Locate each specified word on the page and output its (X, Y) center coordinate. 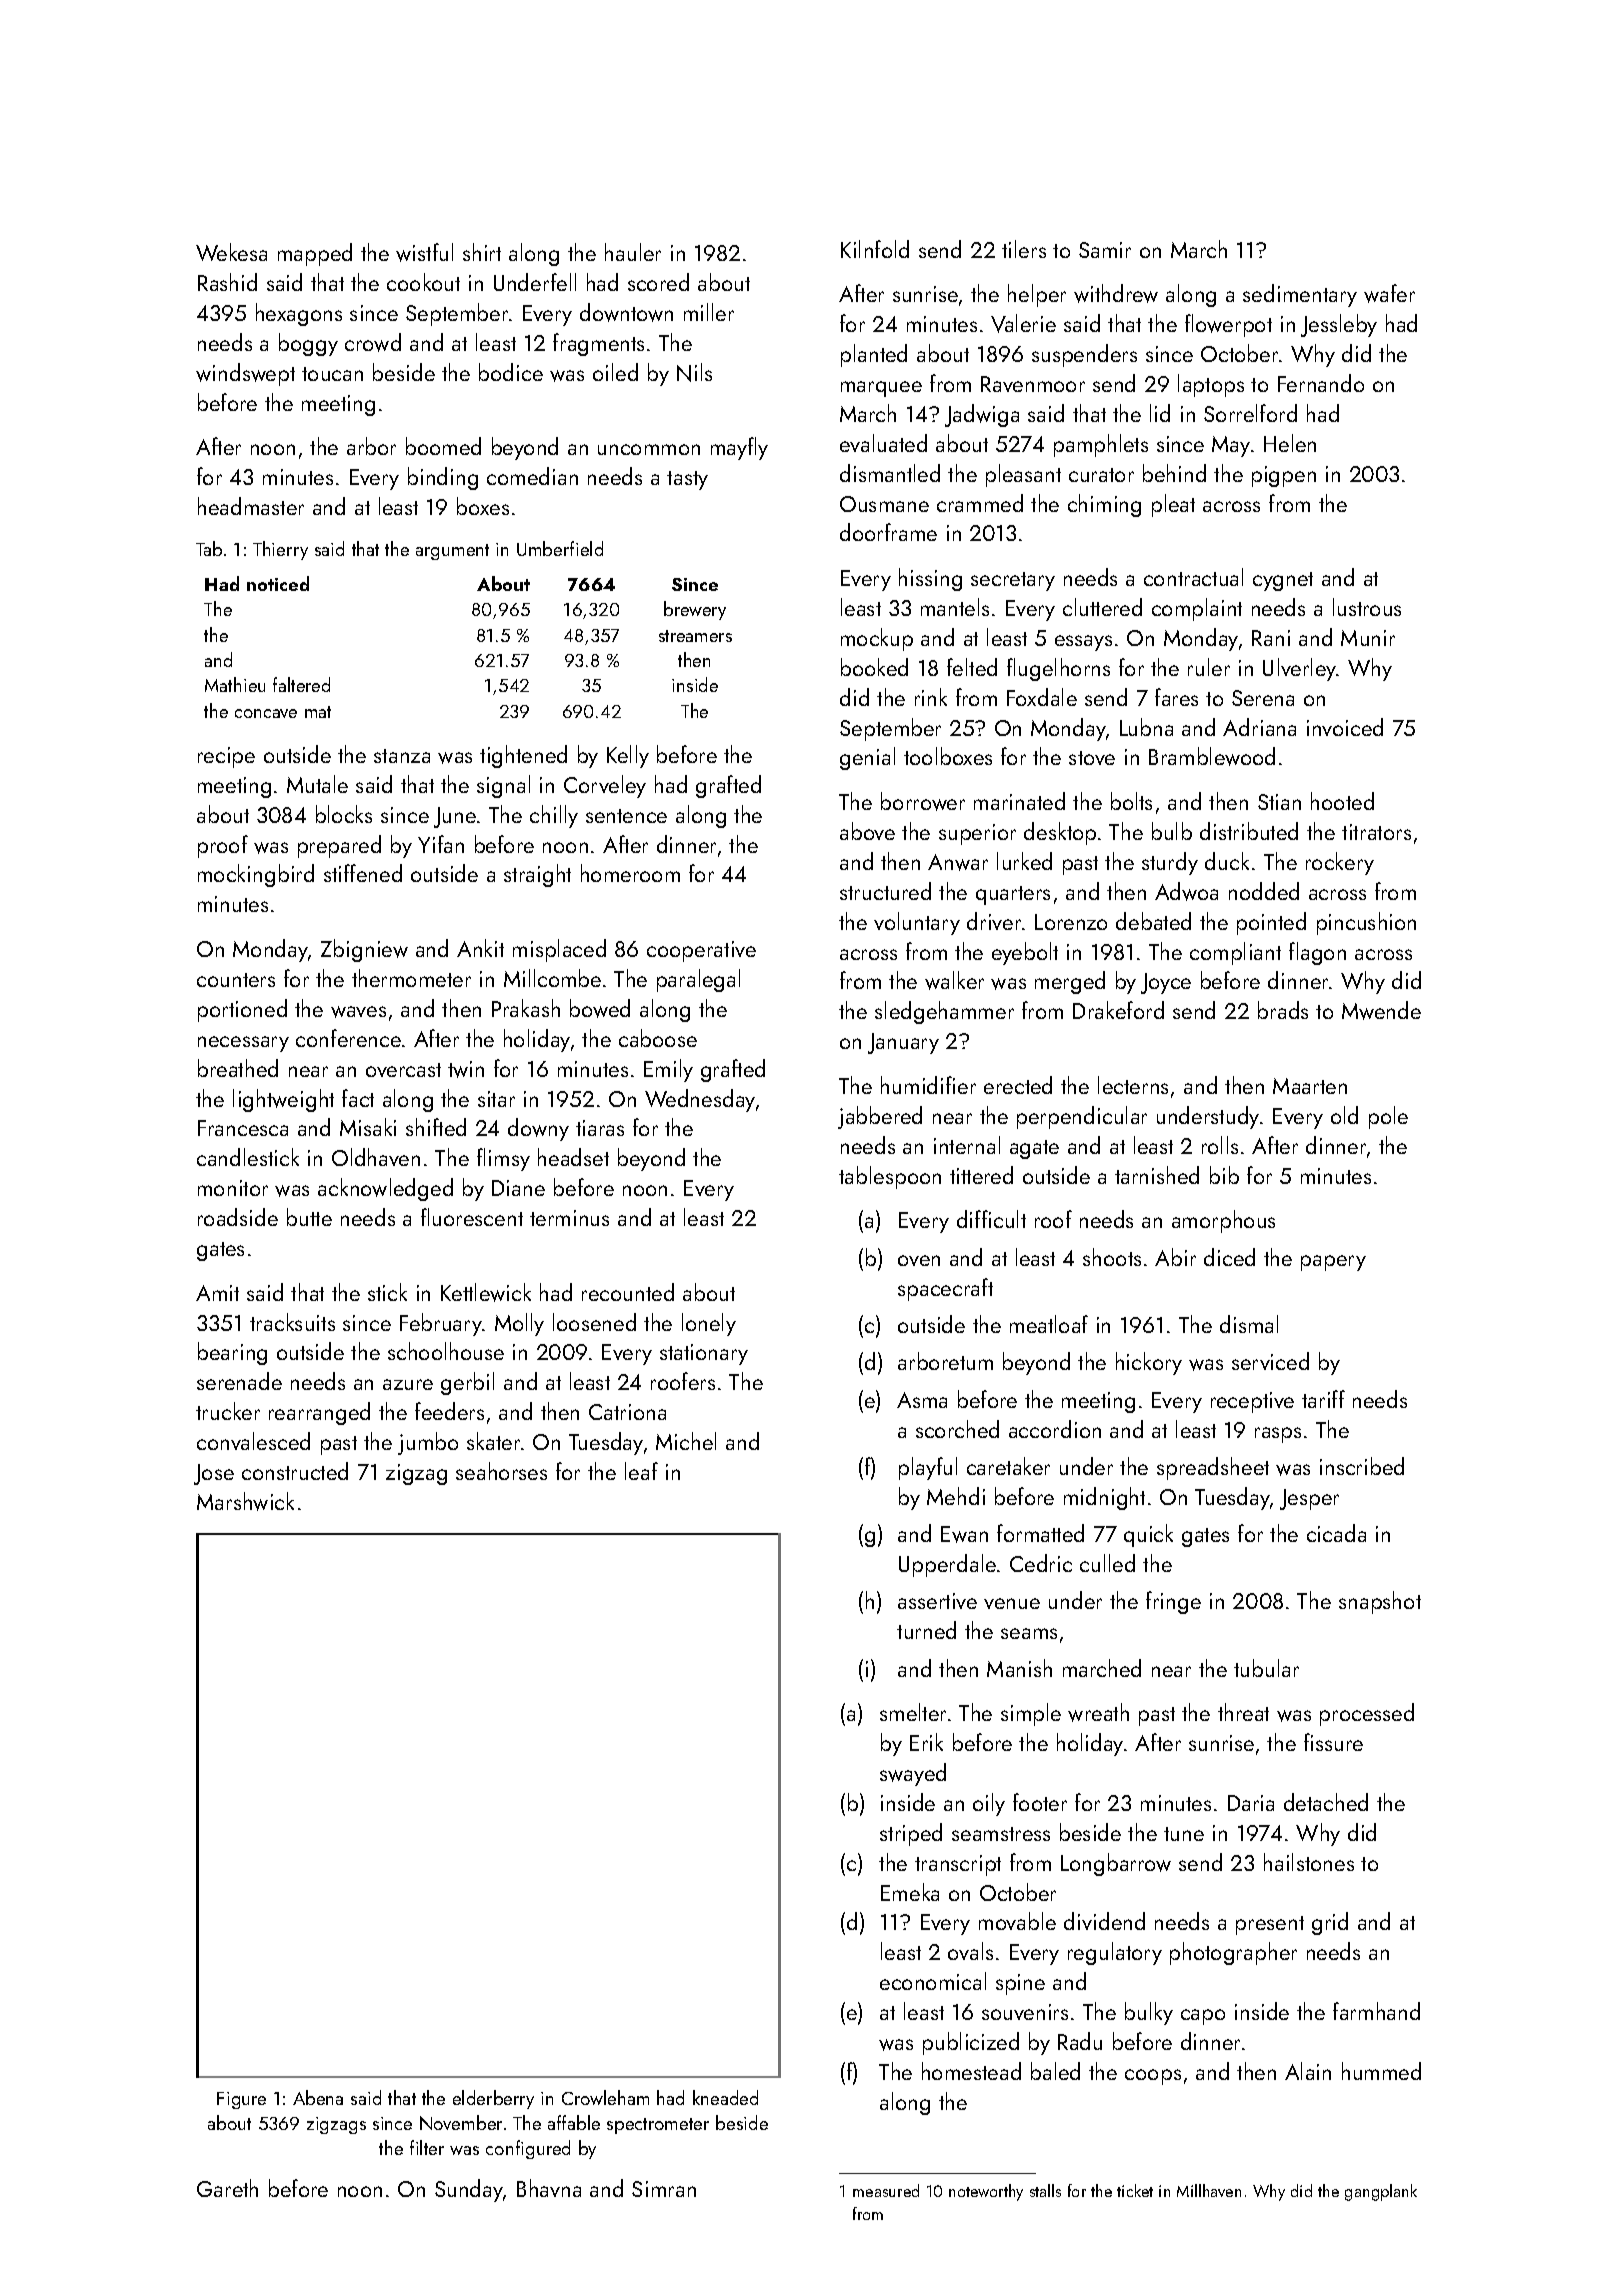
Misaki (368, 1127)
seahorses (501, 1471)
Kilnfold (875, 249)
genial (867, 758)
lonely (709, 1324)
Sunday (469, 2190)
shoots (1112, 1257)
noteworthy (986, 2192)
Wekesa (231, 252)
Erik (926, 1742)
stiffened (363, 873)
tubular (1266, 1668)
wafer (1389, 293)
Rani (1271, 638)
